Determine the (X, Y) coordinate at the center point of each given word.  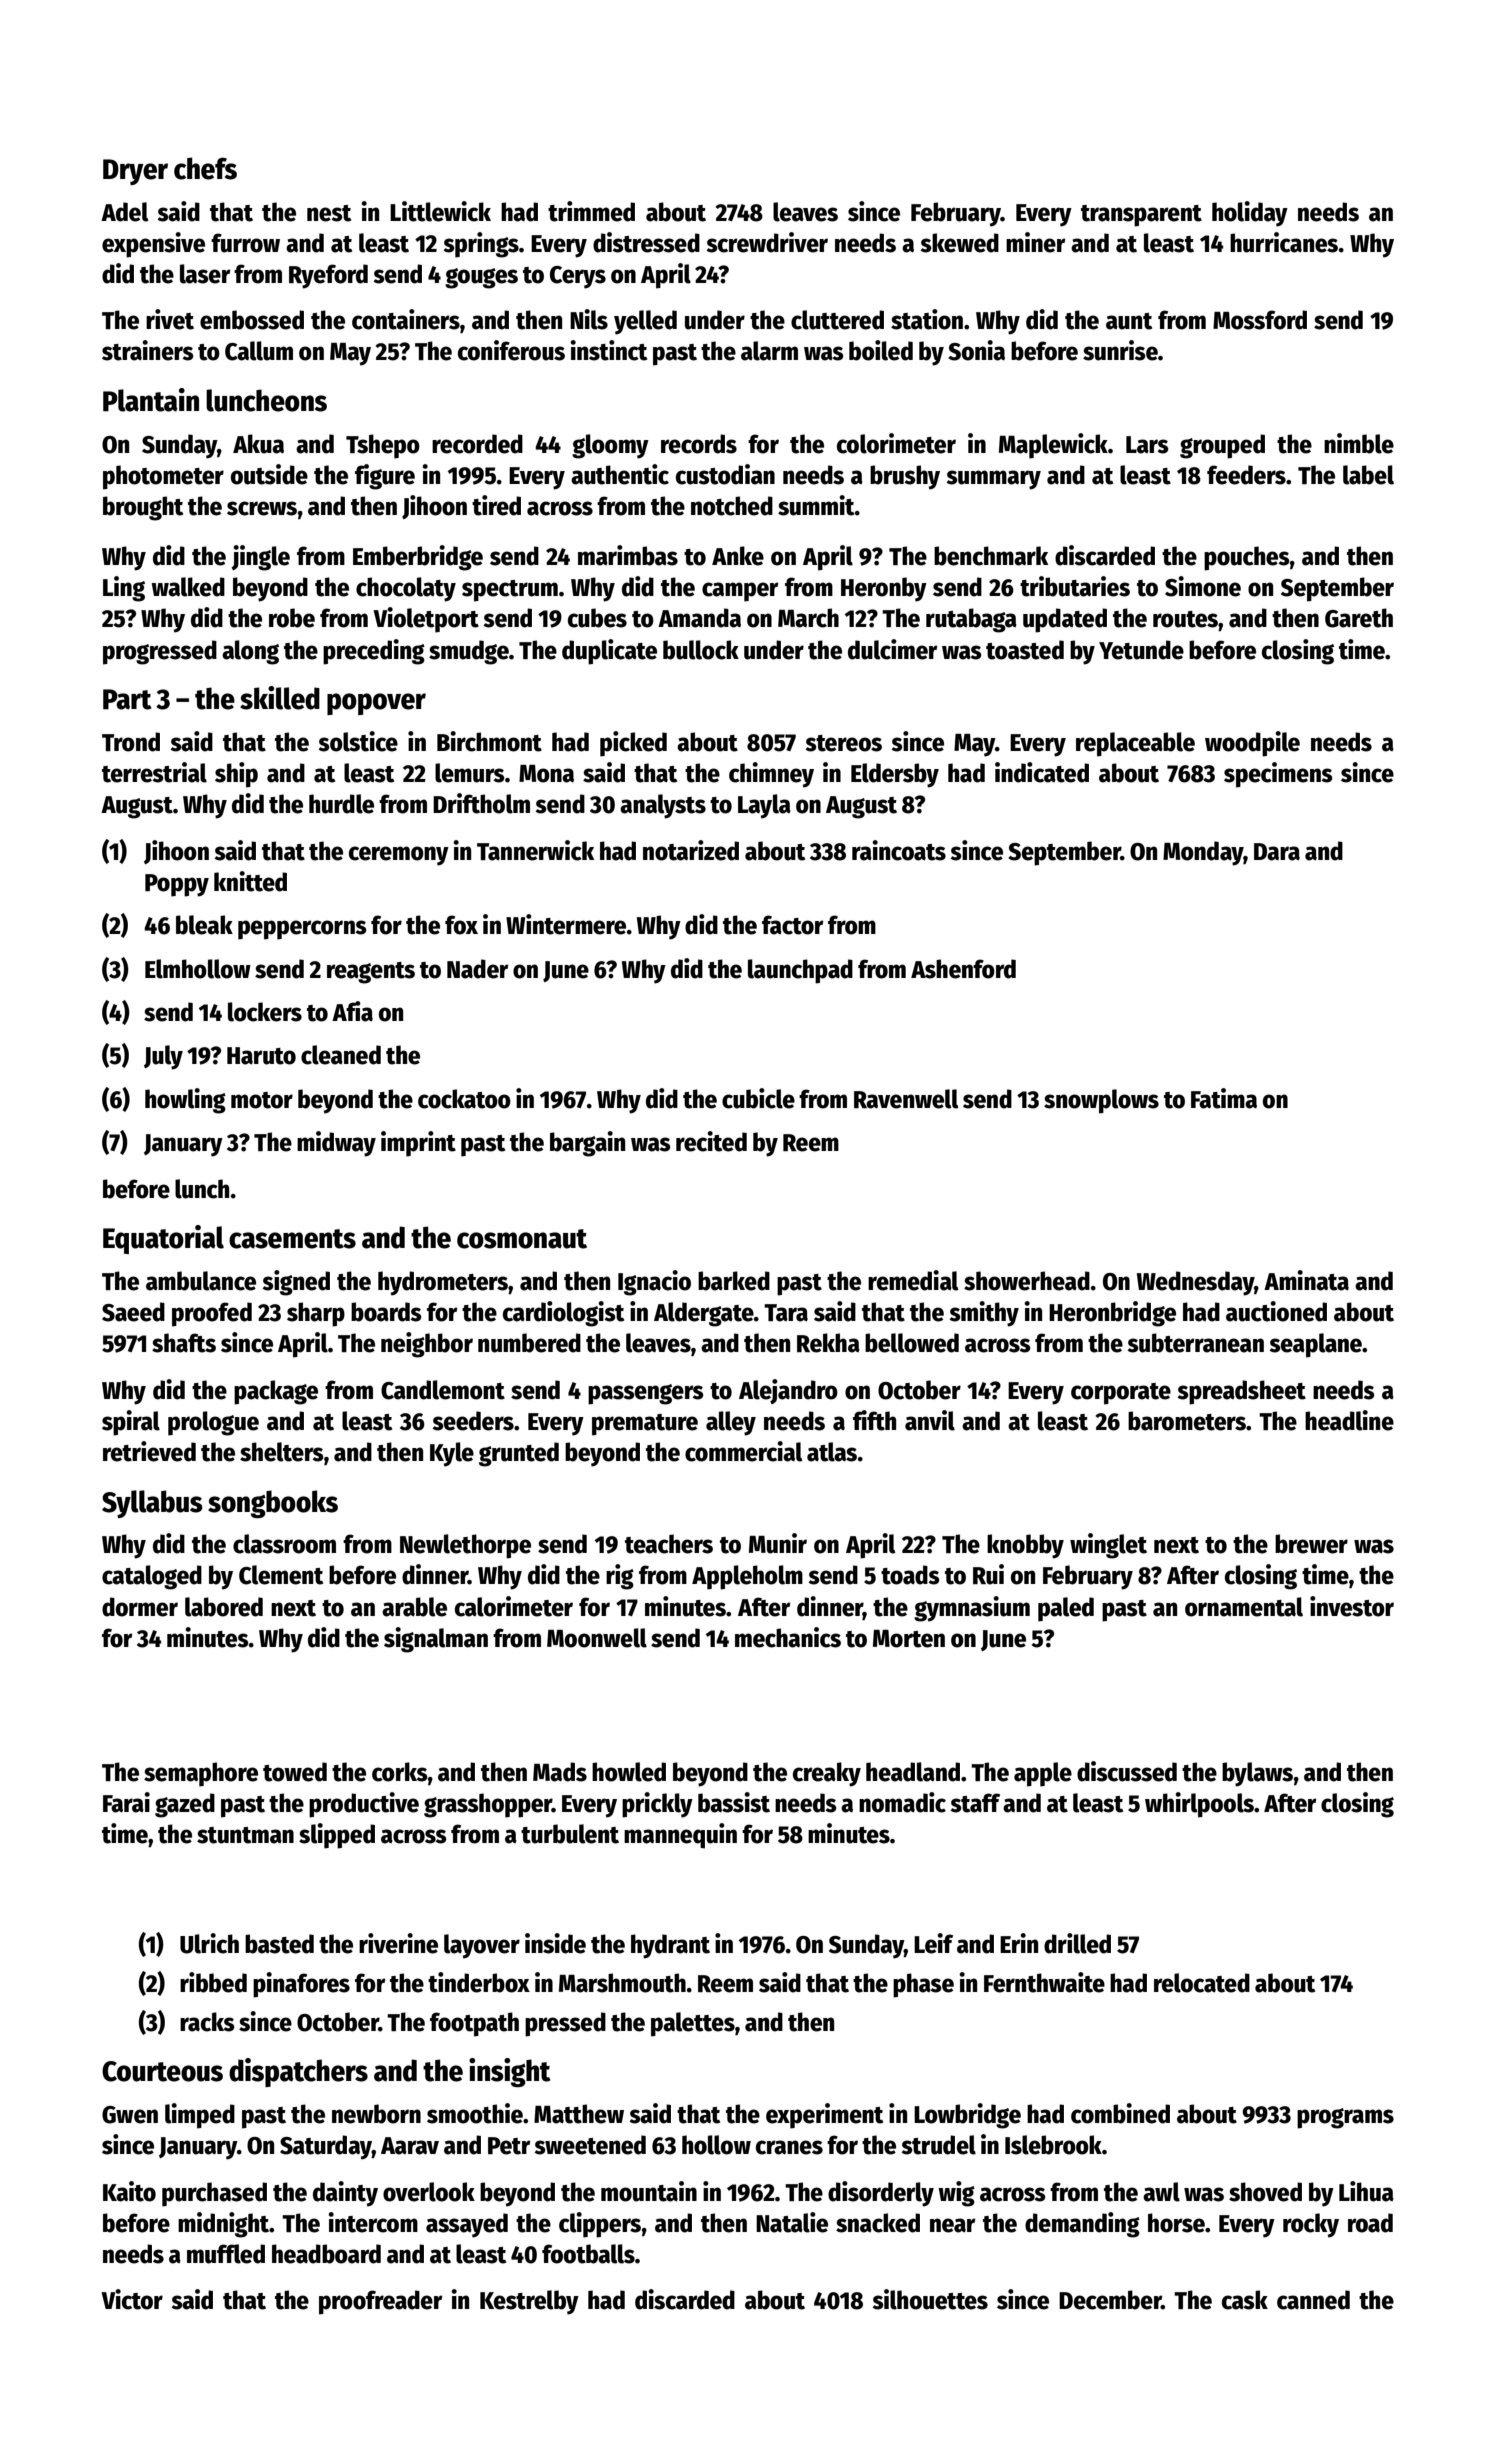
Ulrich (209, 1943)
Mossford (1260, 320)
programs (1345, 2118)
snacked (878, 2223)
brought (143, 508)
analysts (663, 806)
